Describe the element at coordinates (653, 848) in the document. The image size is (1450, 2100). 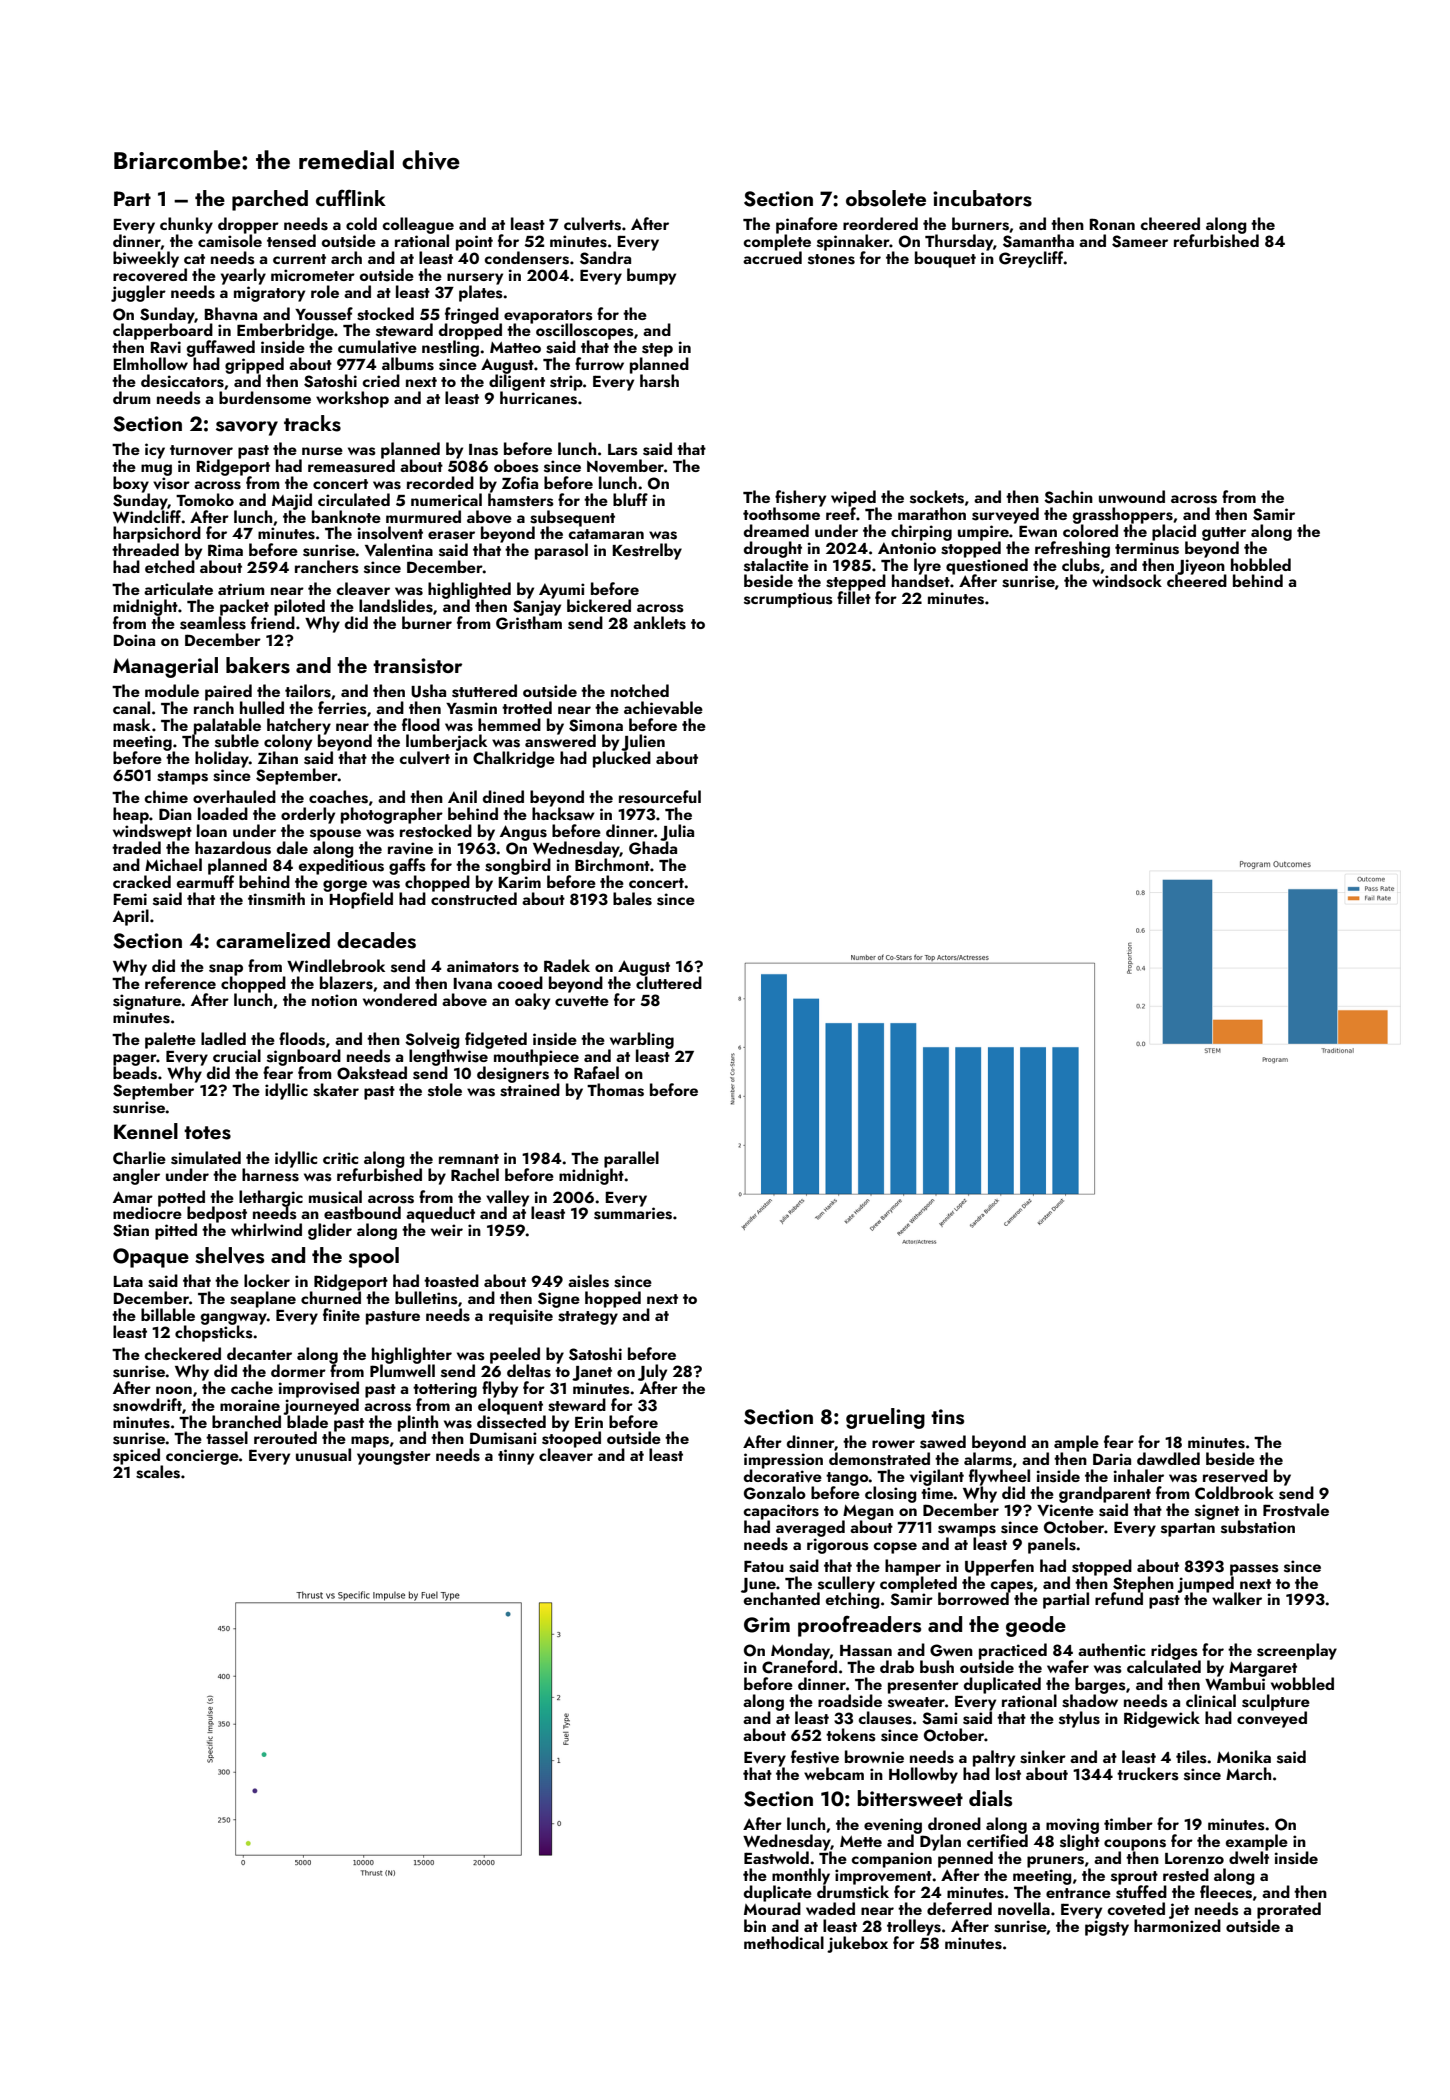
I see `Ghada` at that location.
